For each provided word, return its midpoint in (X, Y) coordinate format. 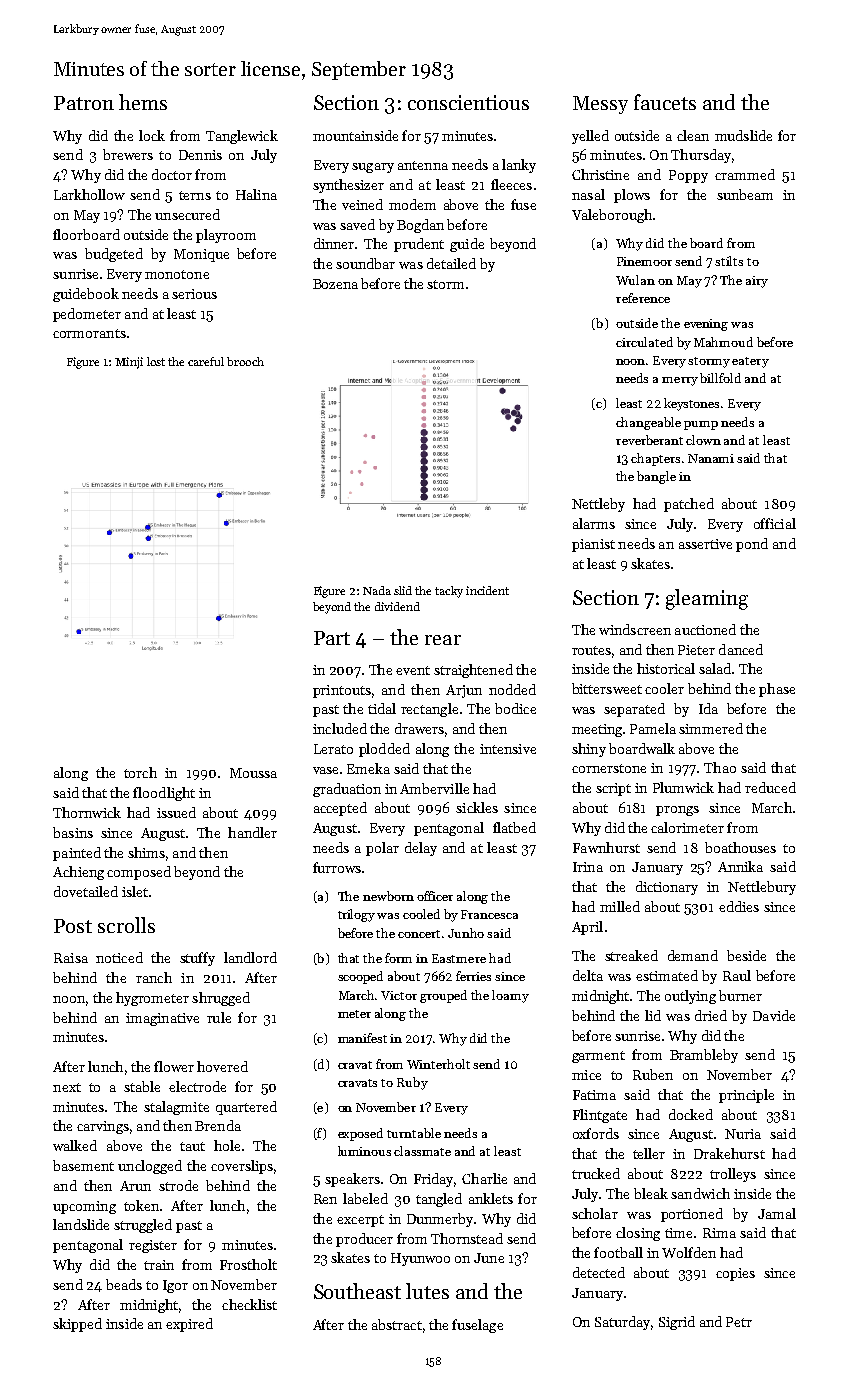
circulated (644, 342)
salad (715, 668)
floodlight (164, 794)
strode (178, 1185)
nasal (588, 194)
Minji (129, 363)
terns (195, 195)
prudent (419, 245)
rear (443, 640)
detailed (451, 263)
